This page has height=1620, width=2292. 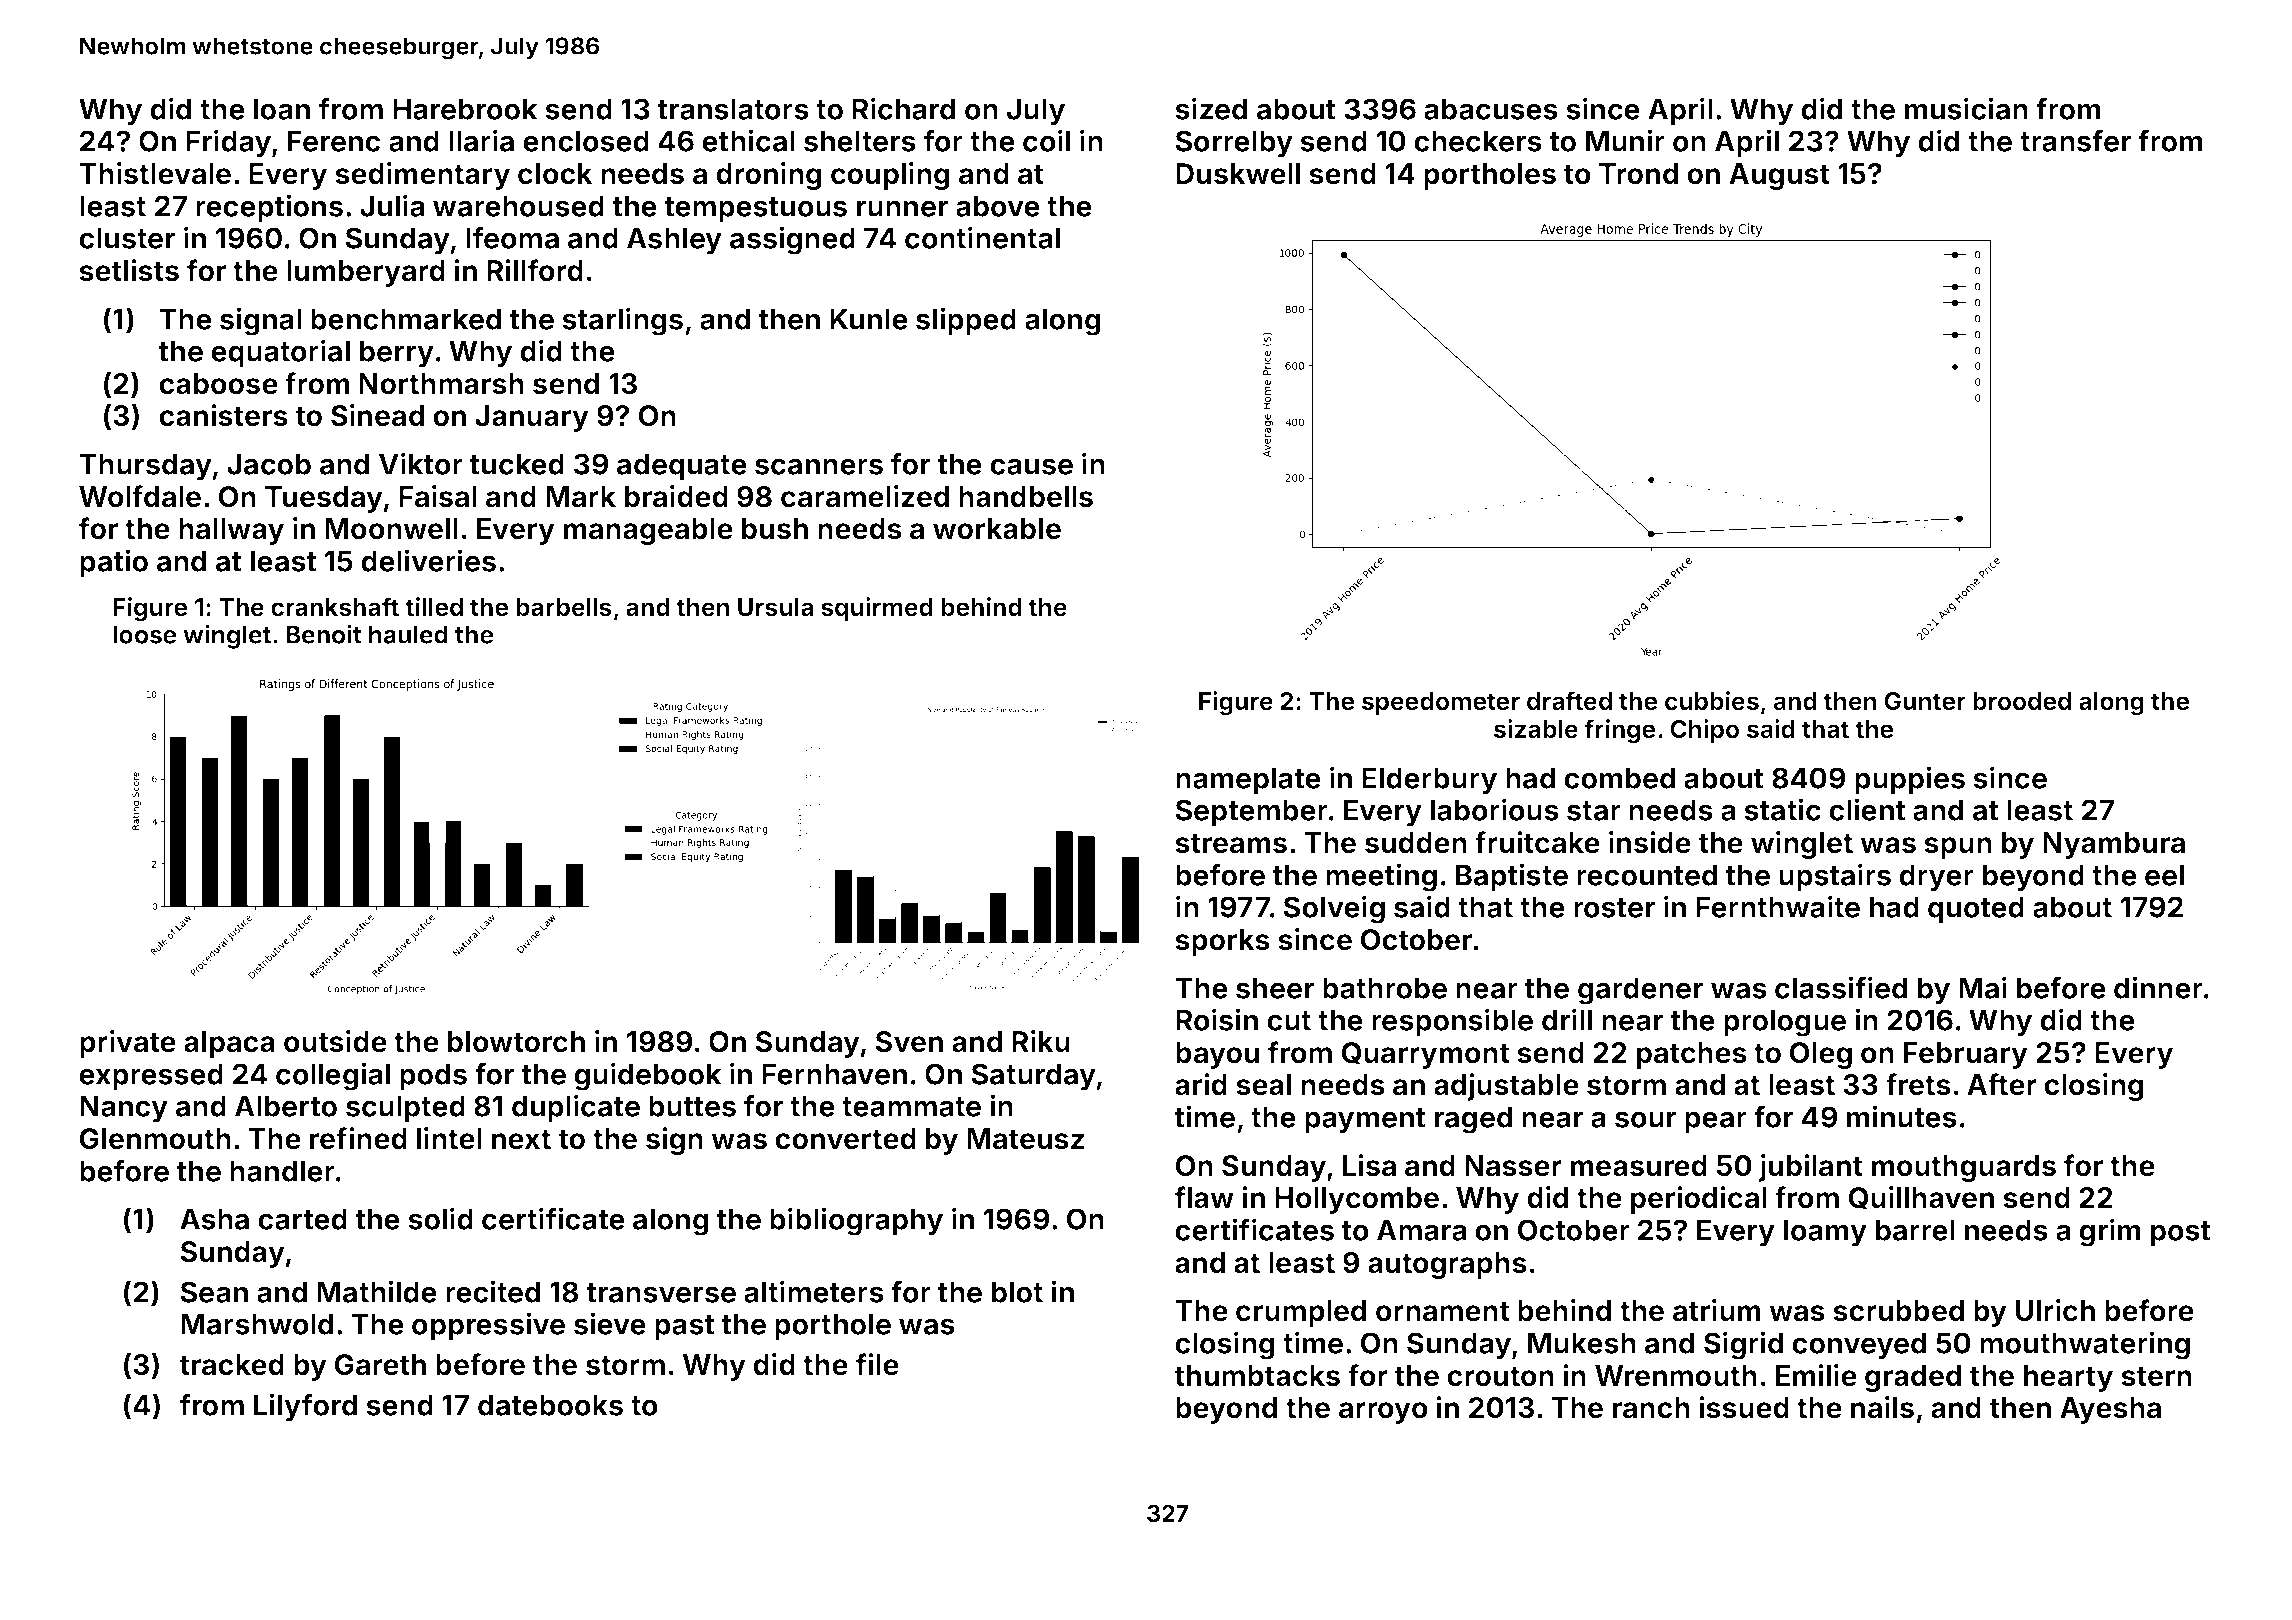 What do you see at coordinates (2114, 845) in the page?
I see `Nyambura` at bounding box center [2114, 845].
